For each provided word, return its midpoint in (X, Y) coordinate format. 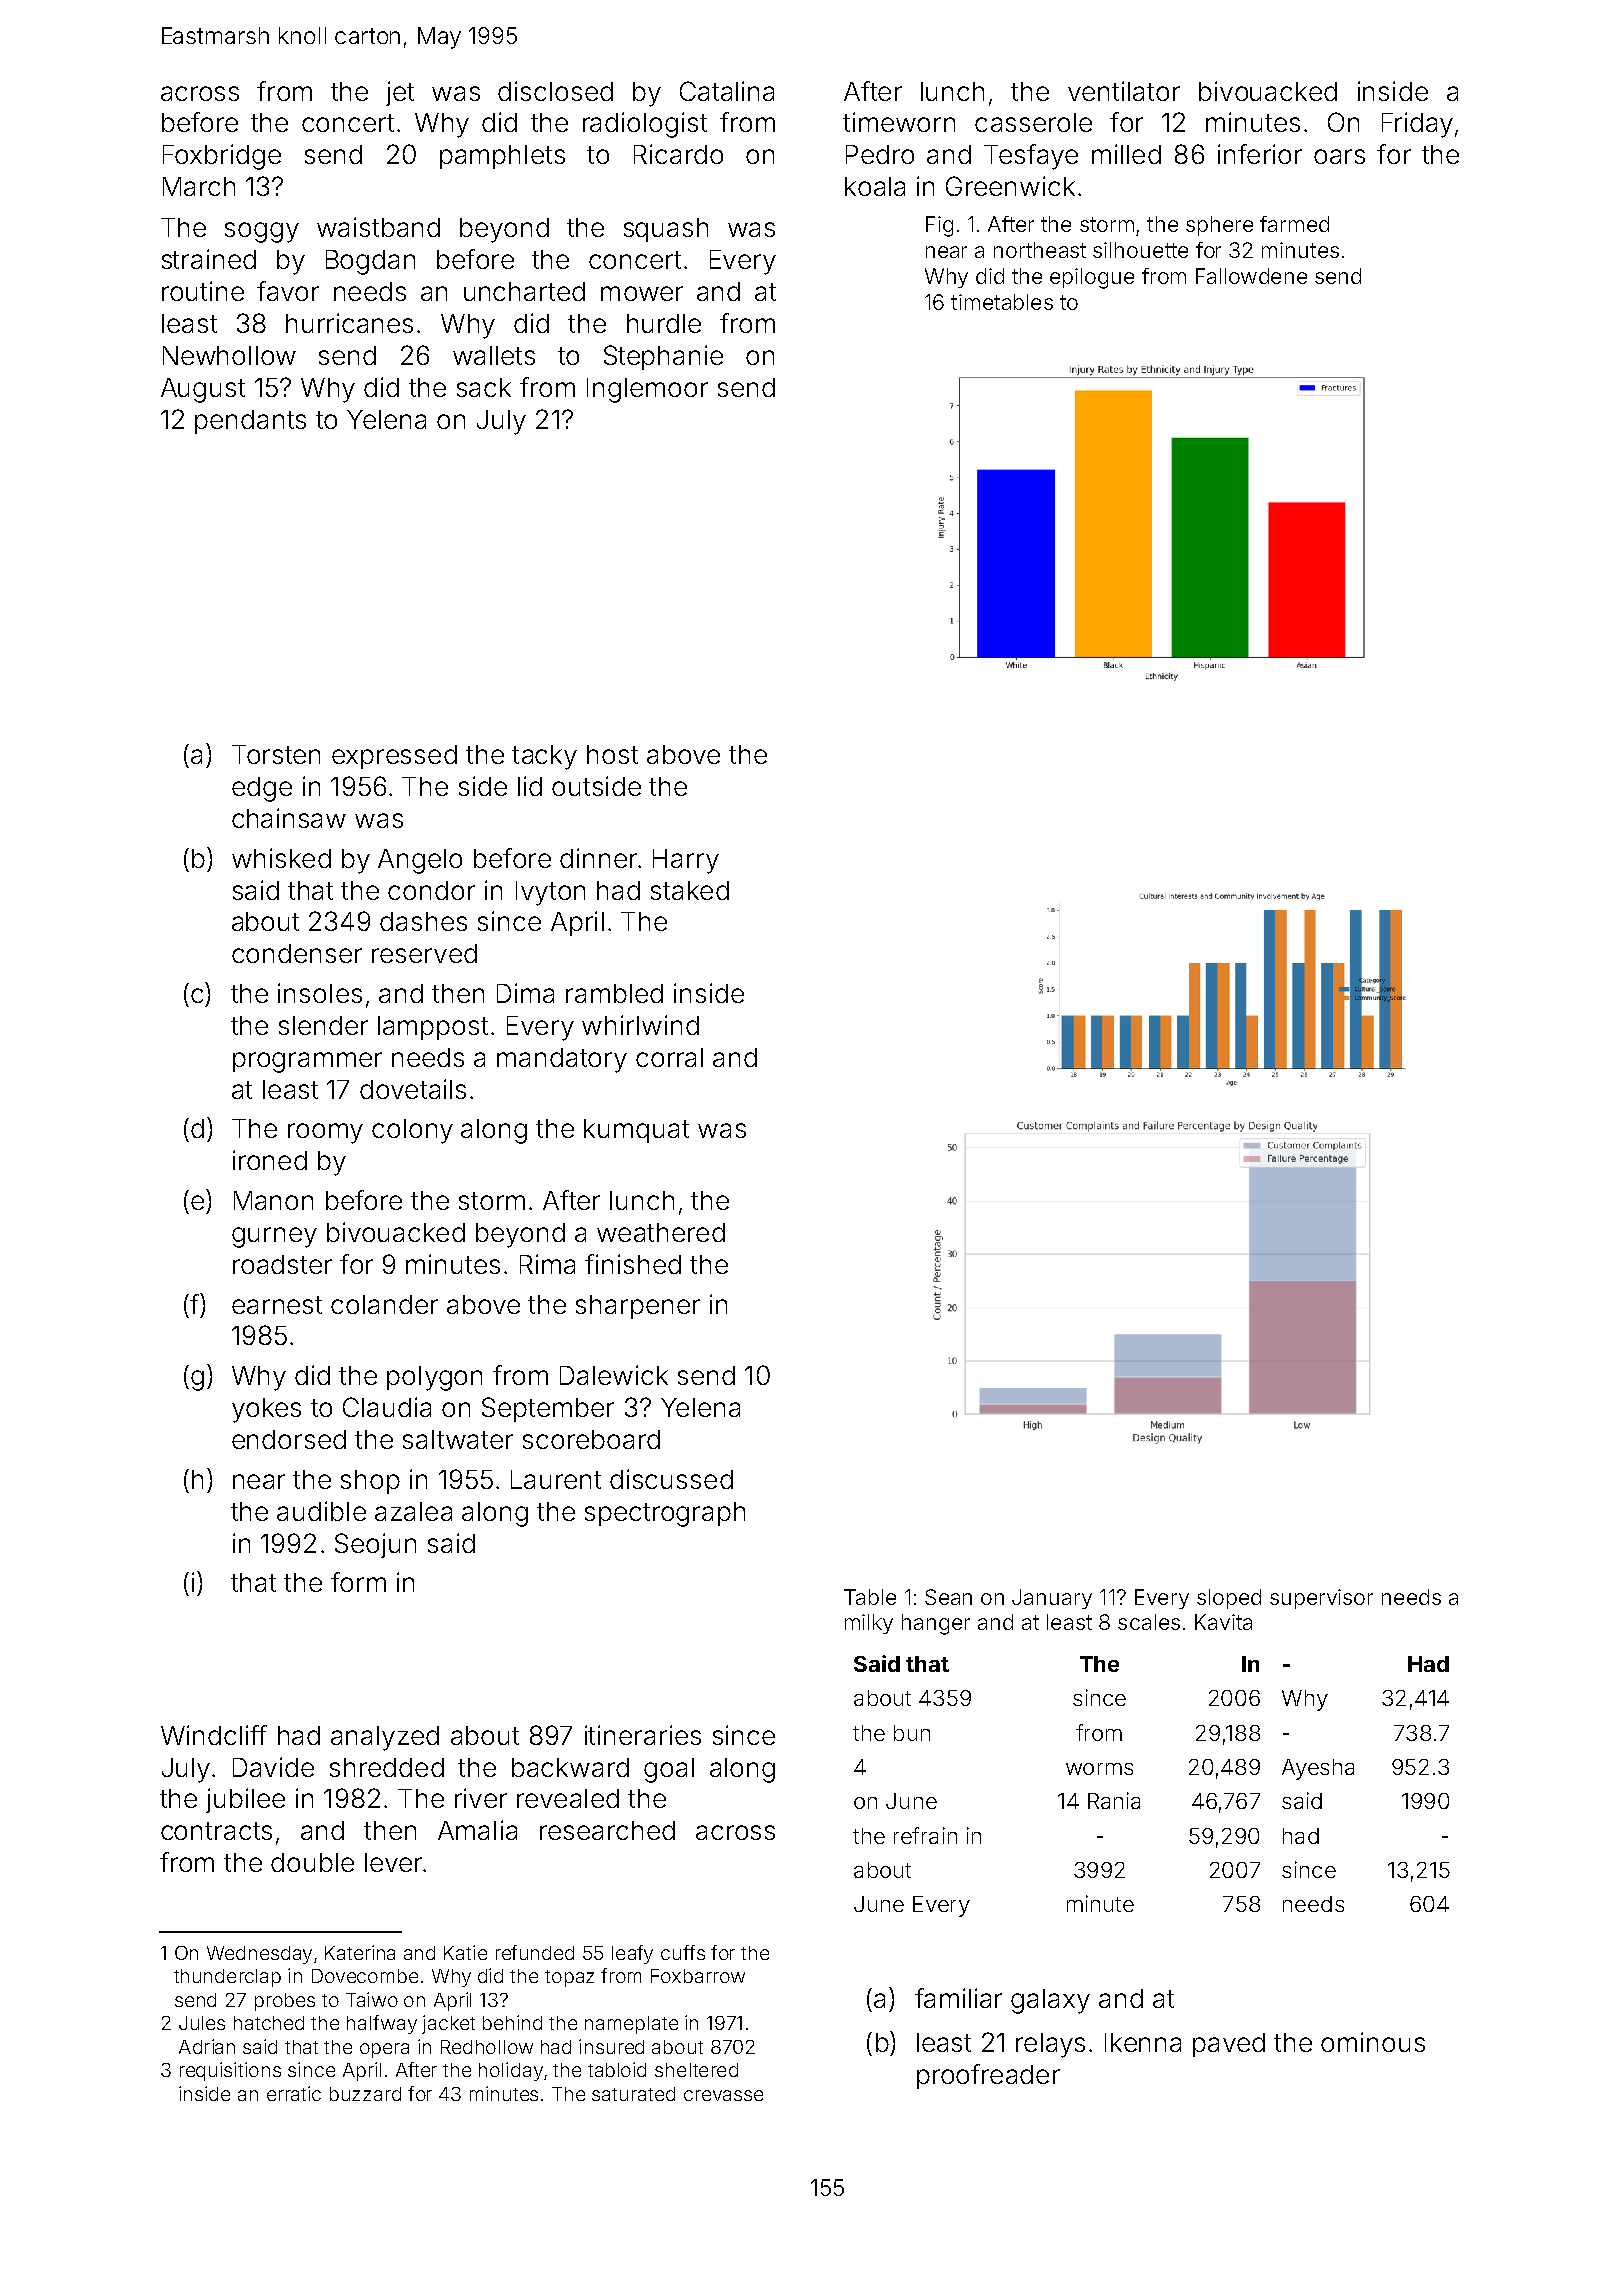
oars (1339, 156)
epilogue (1092, 278)
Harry (686, 861)
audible (321, 1511)
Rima (547, 1264)
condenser (297, 953)
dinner (598, 858)
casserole (1033, 122)
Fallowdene (1251, 276)
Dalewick (614, 1375)
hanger (936, 1624)
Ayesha (1318, 1769)
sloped (1229, 1599)
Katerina (360, 1952)
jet (400, 93)
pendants (250, 422)
